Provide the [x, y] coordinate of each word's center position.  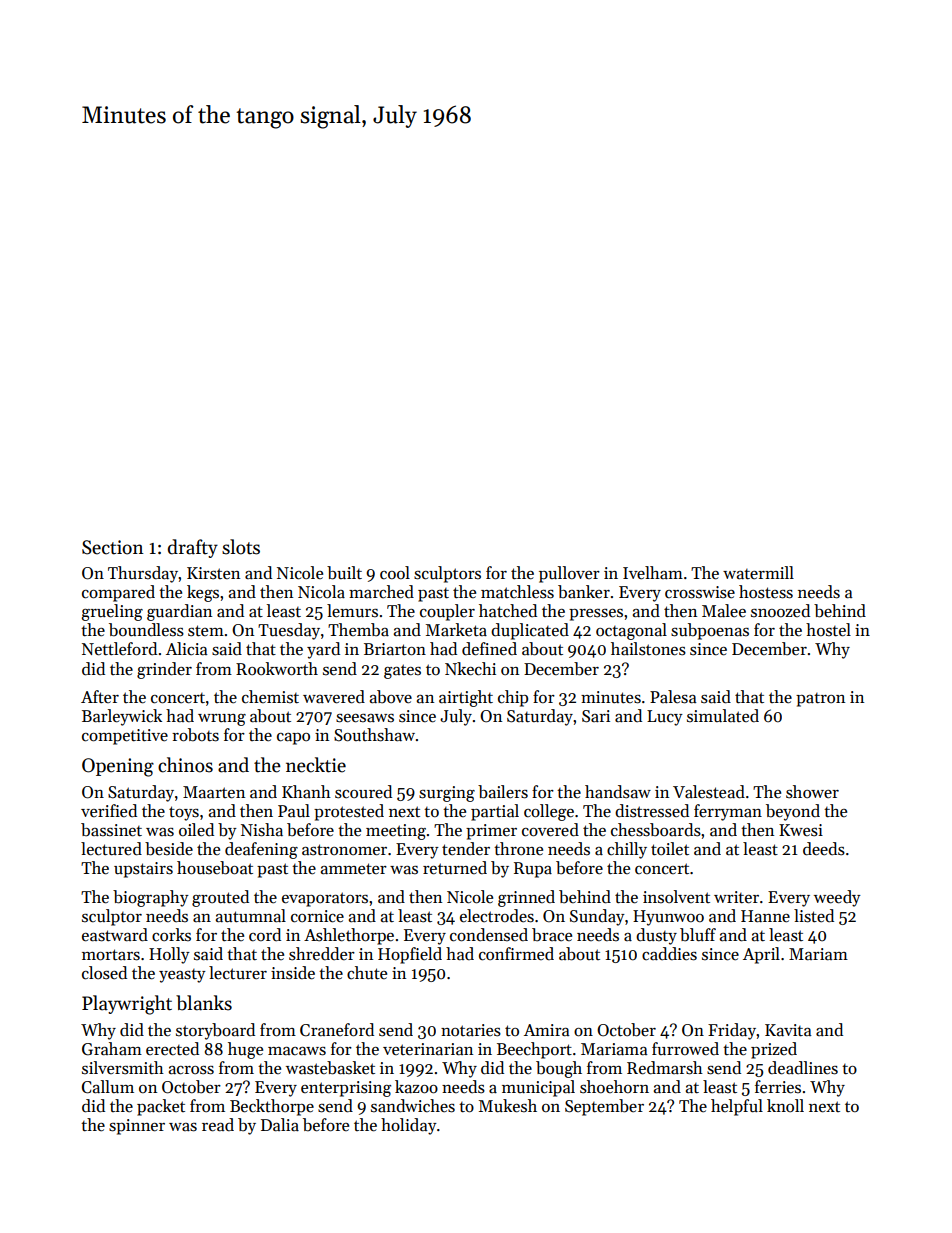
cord [265, 935]
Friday [732, 1031]
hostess [766, 592]
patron [820, 700]
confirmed [516, 954]
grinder [164, 670]
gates [402, 671]
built [344, 573]
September [604, 1107]
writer [736, 897]
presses [596, 615]
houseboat [215, 868]
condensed [489, 935]
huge [245, 1050]
